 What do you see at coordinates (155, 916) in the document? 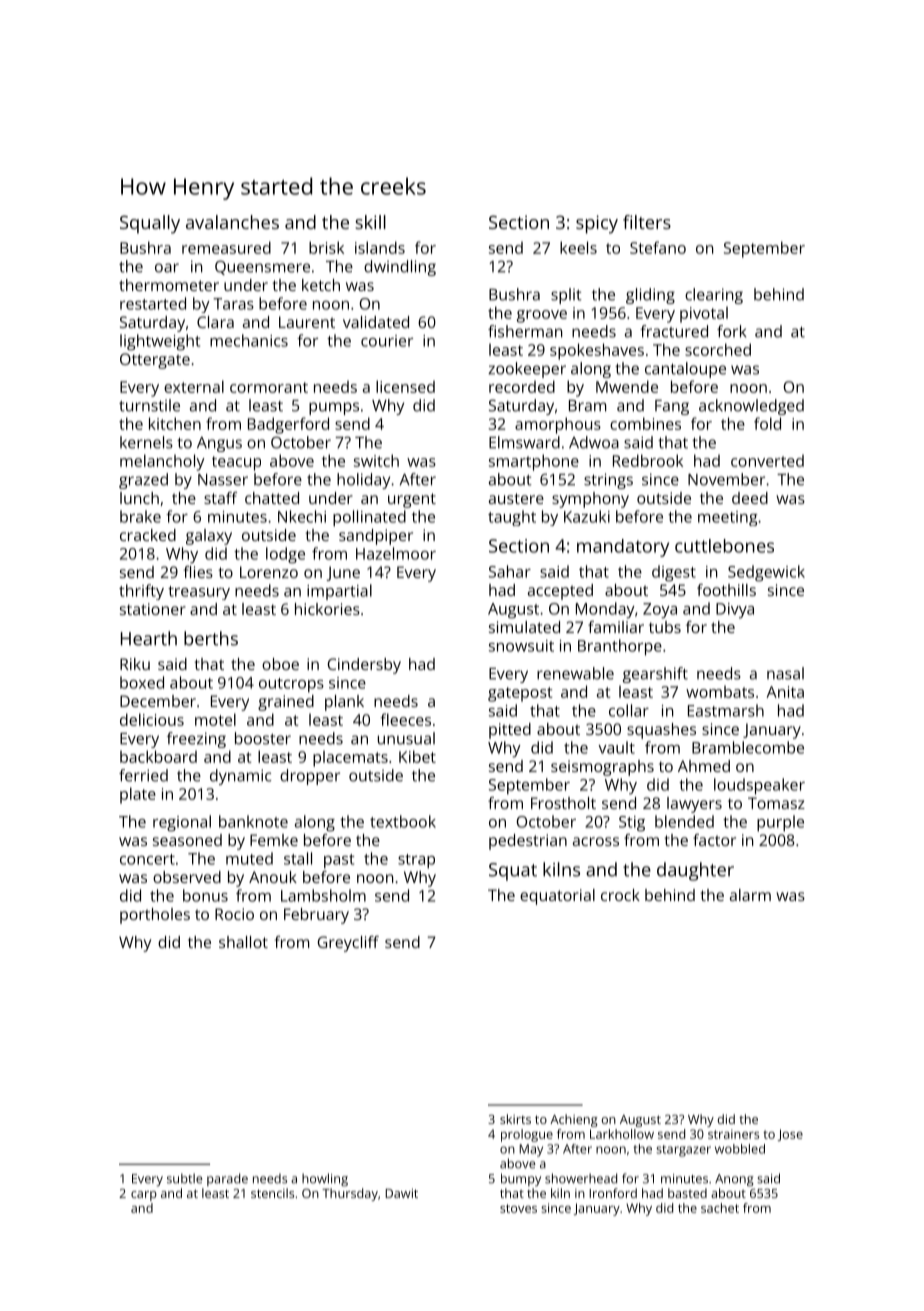
I see `portholes` at bounding box center [155, 916].
